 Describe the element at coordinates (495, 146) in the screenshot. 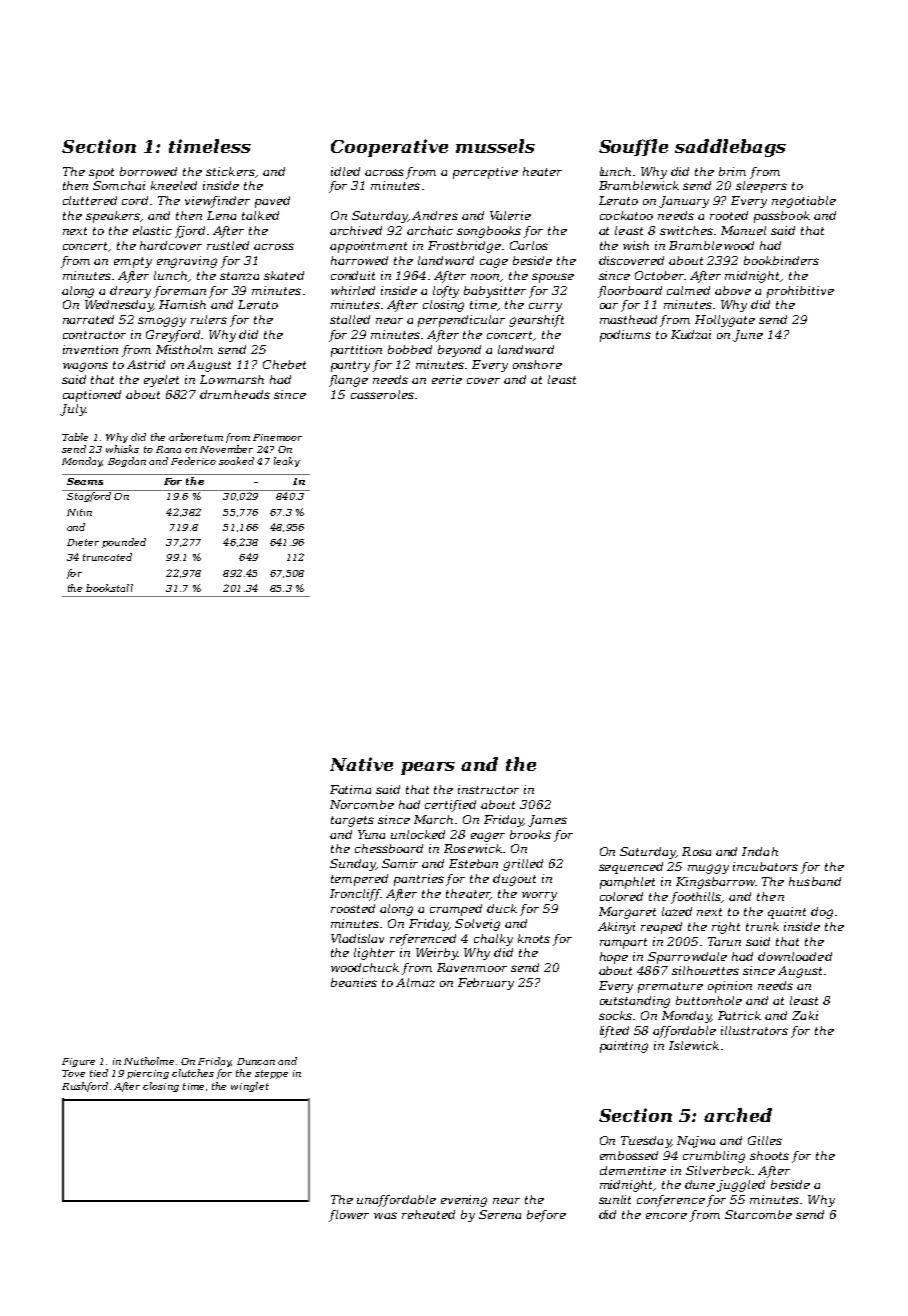

I see `mussels` at that location.
